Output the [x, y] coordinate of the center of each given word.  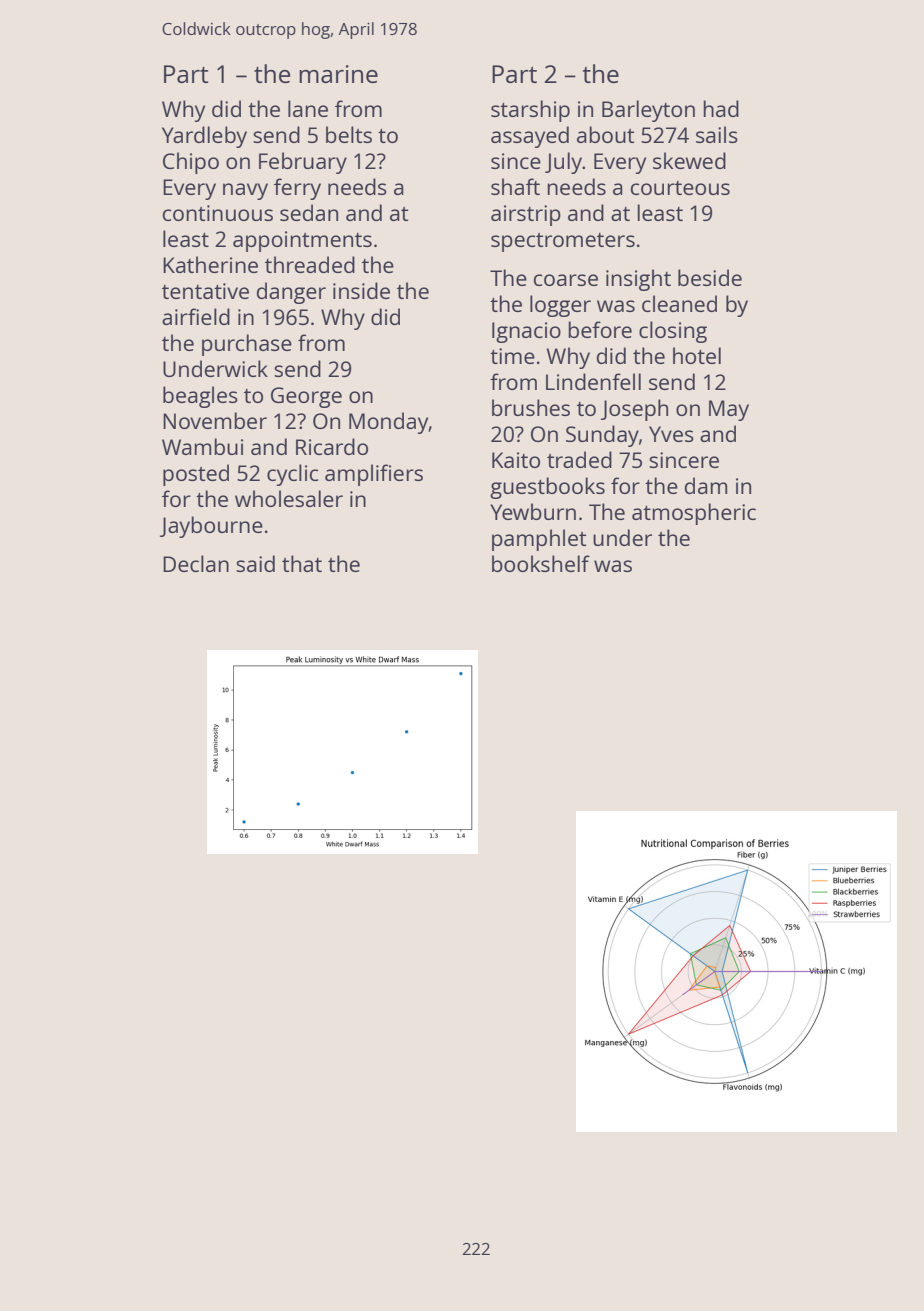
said [255, 563]
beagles [200, 397]
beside [710, 277]
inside [361, 290]
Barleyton [648, 111]
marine [338, 74]
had [721, 108]
